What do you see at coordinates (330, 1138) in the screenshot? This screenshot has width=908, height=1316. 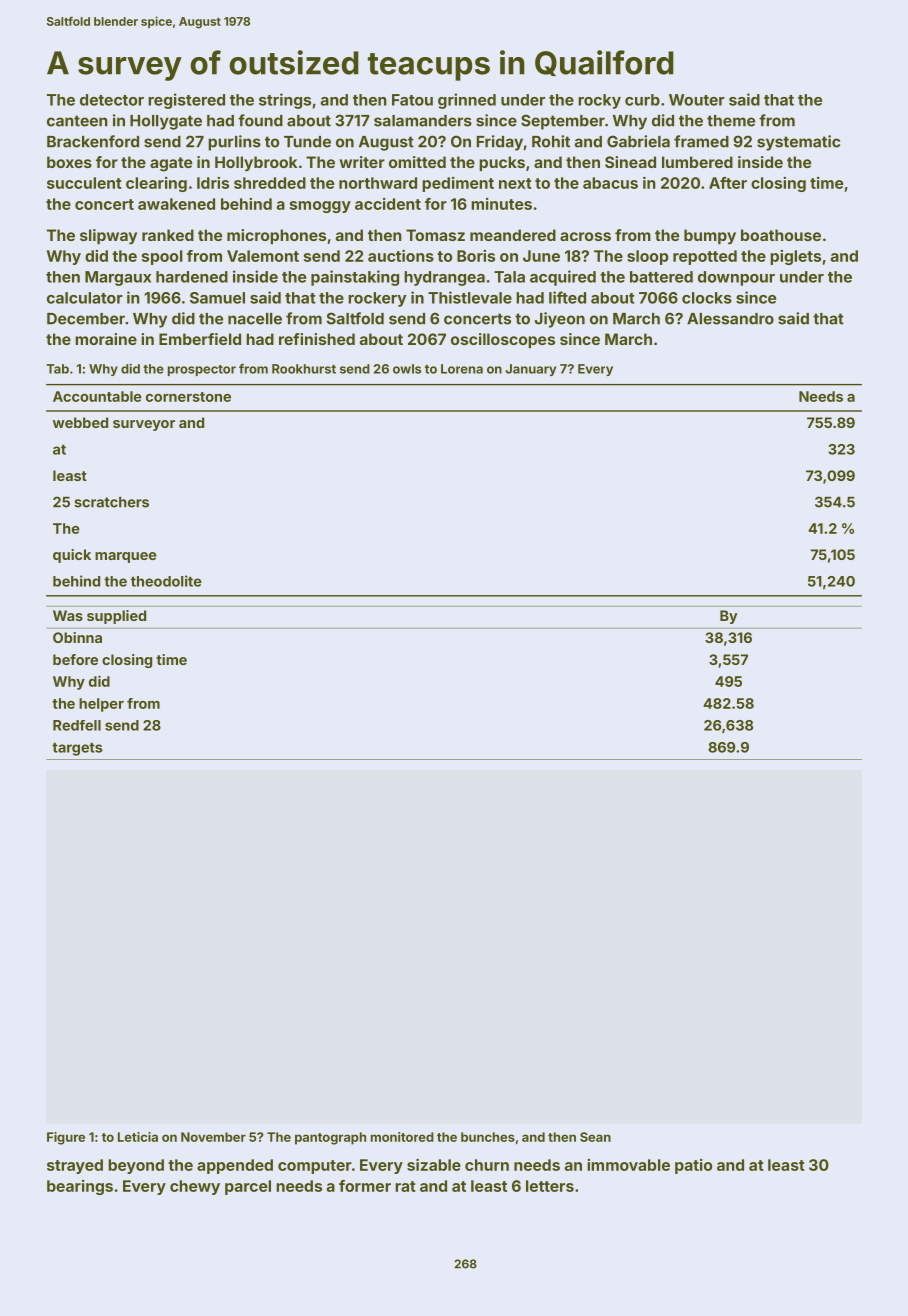 I see `pantograph` at bounding box center [330, 1138].
